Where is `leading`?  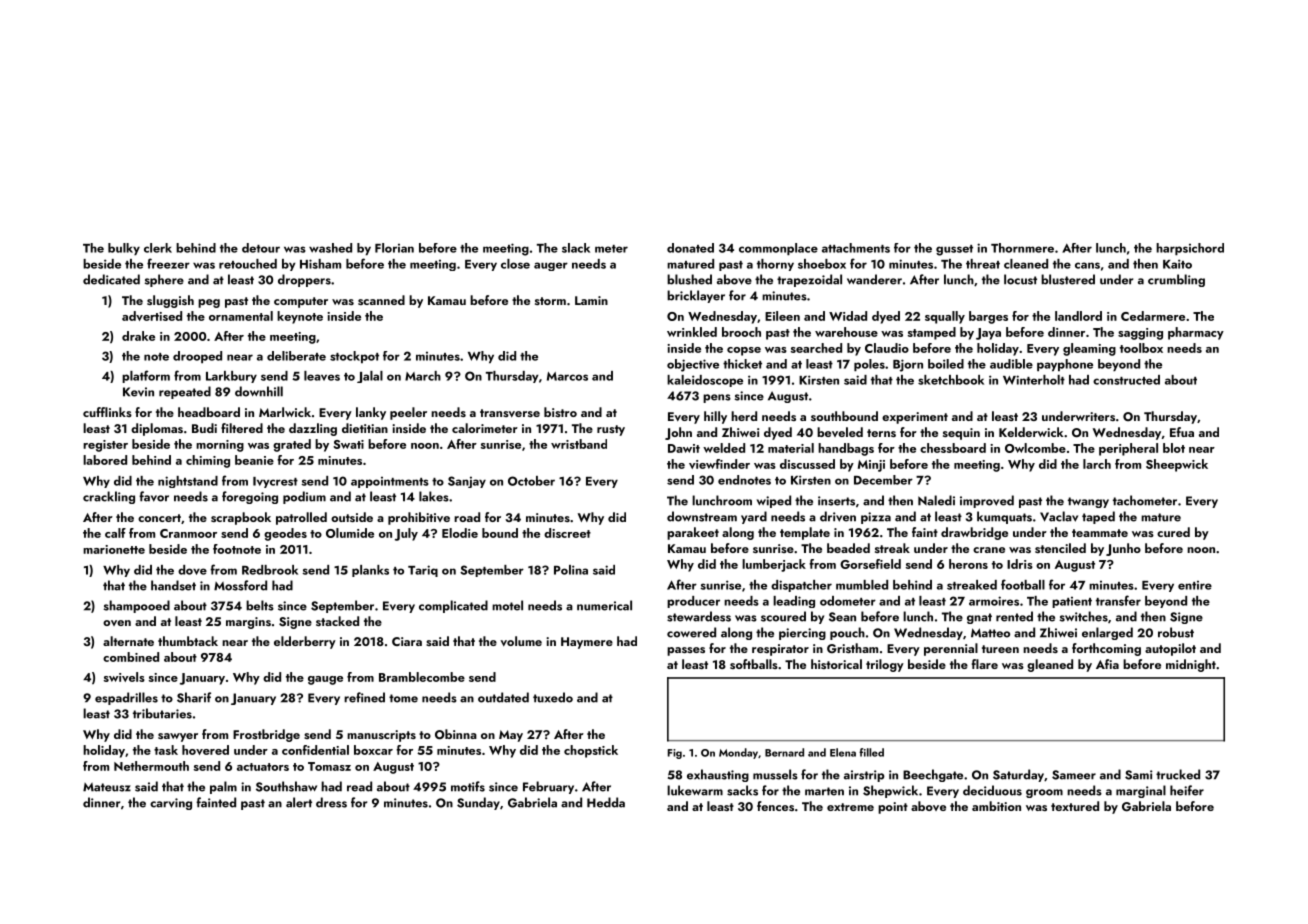 leading is located at coordinates (794, 602).
